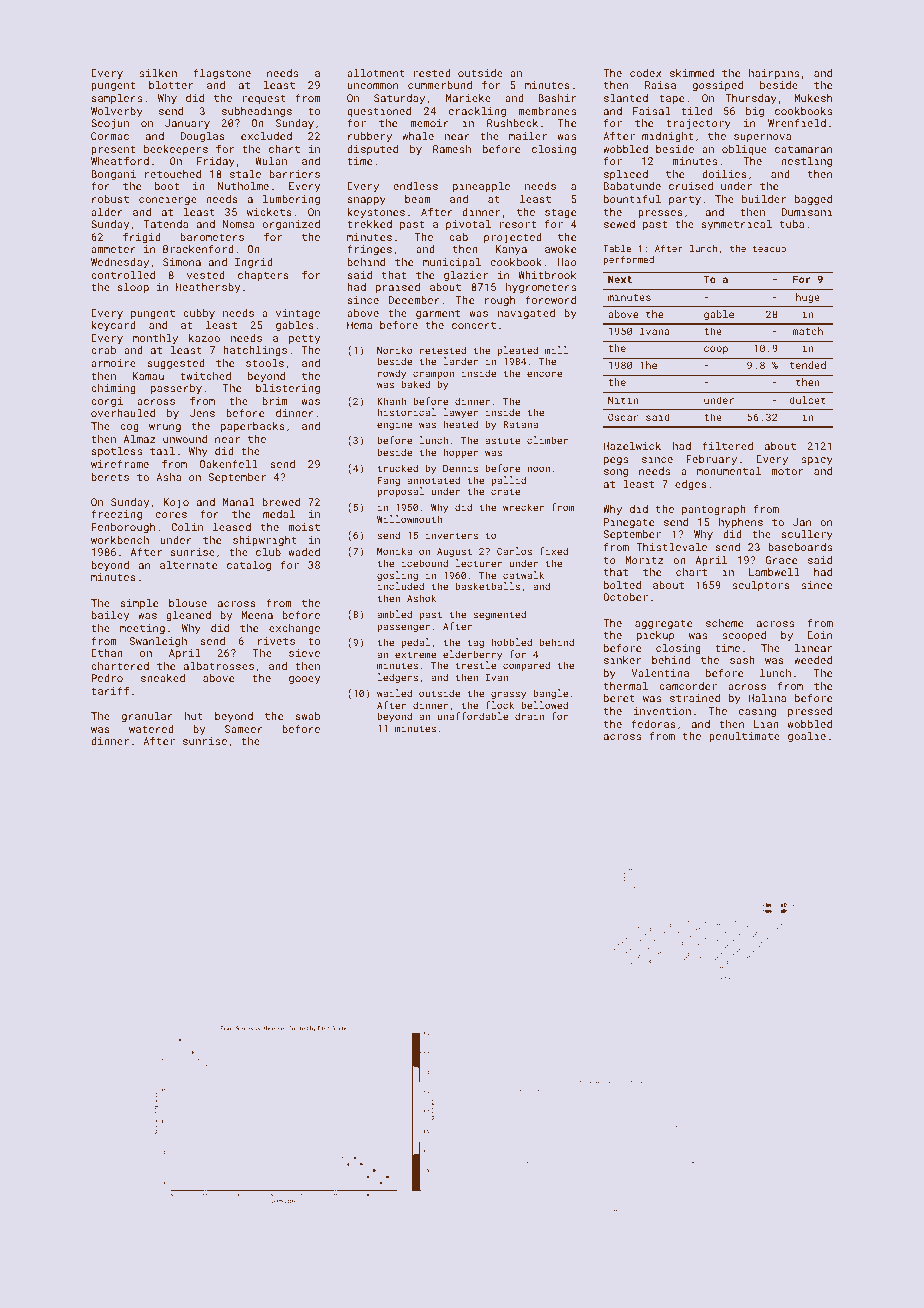 The image size is (924, 1308). Describe the element at coordinates (188, 565) in the page. I see `alternate` at that location.
